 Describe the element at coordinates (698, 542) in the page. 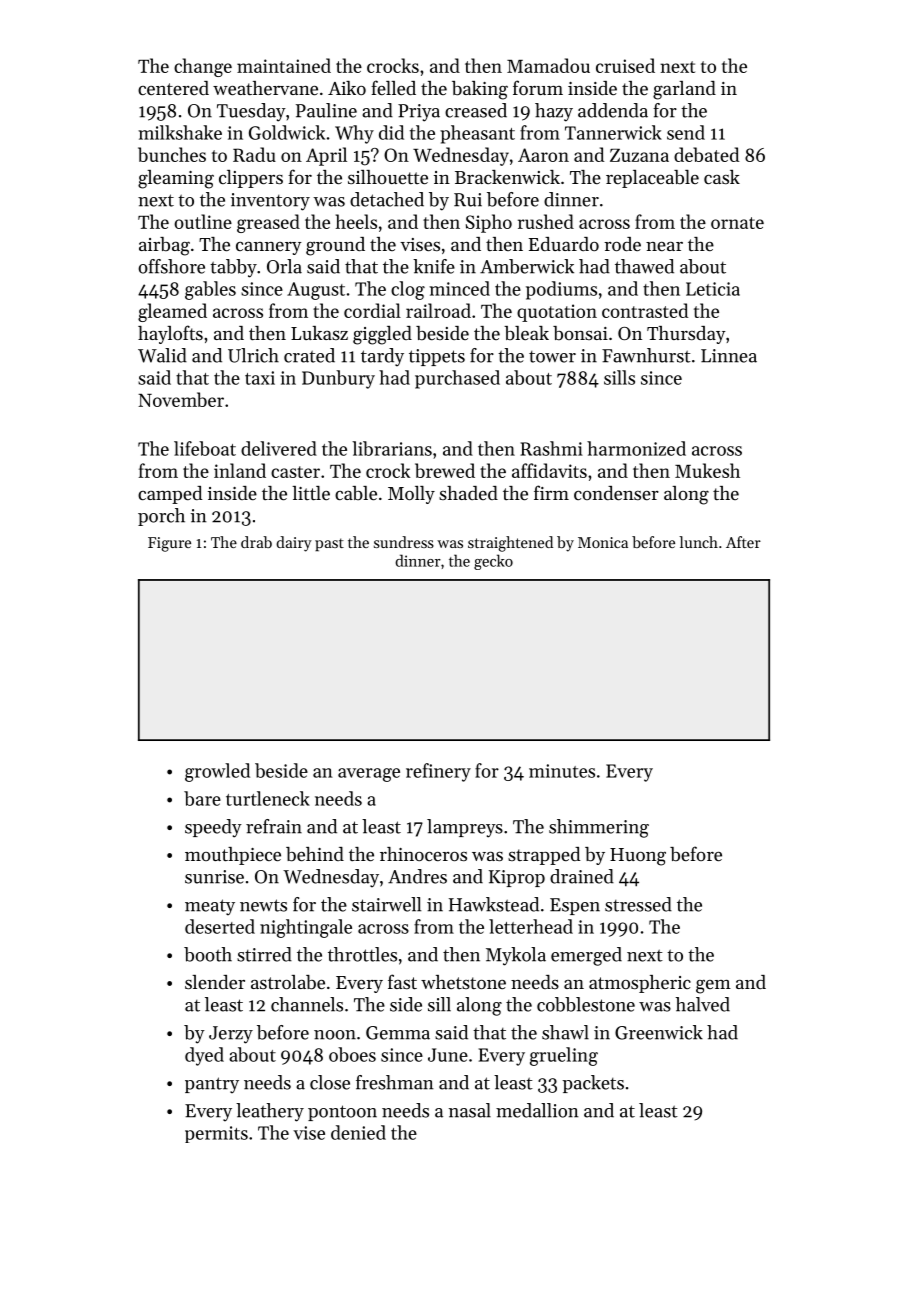

I see `lunch` at that location.
